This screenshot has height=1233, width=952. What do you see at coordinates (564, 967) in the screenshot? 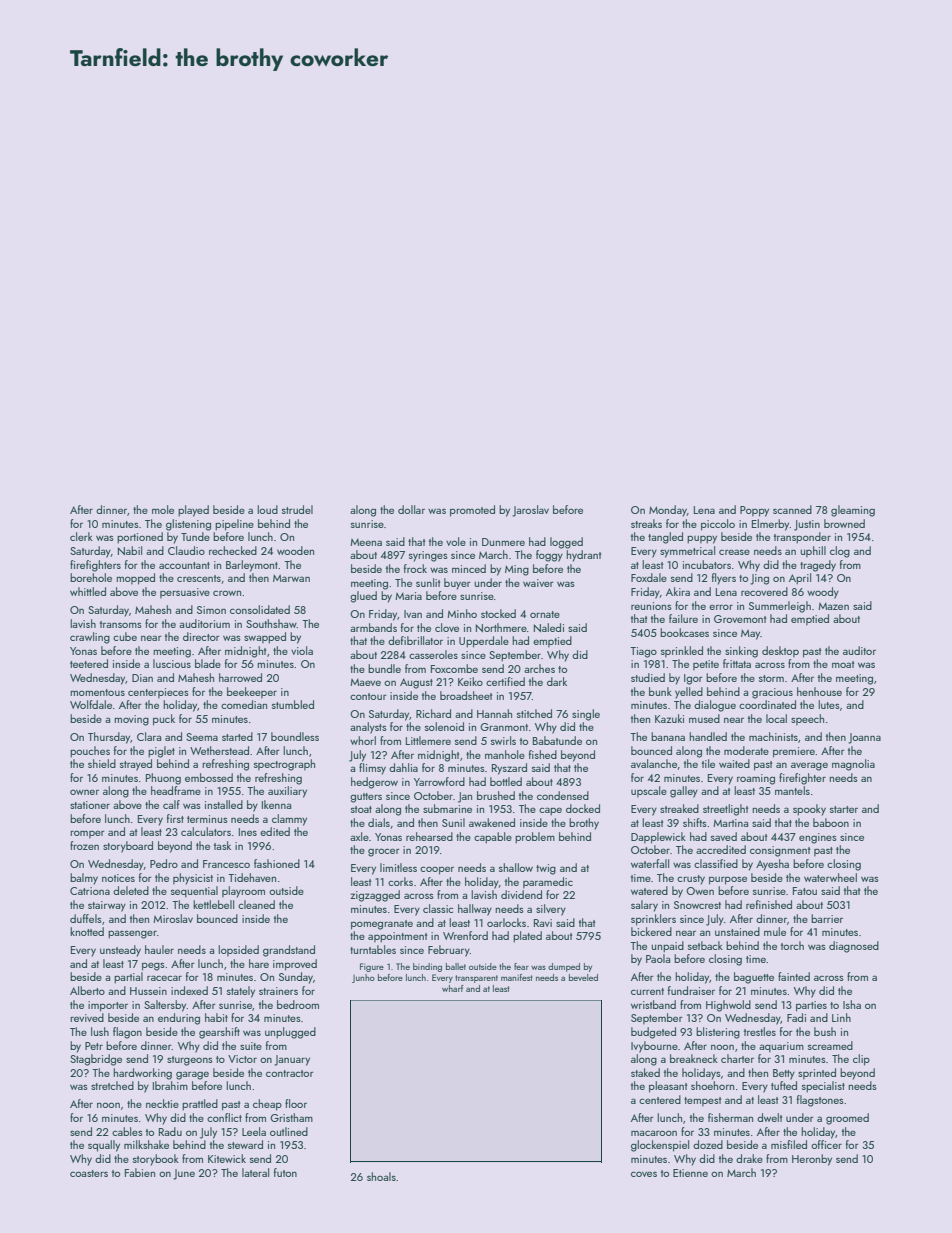
I see `dumped` at bounding box center [564, 967].
